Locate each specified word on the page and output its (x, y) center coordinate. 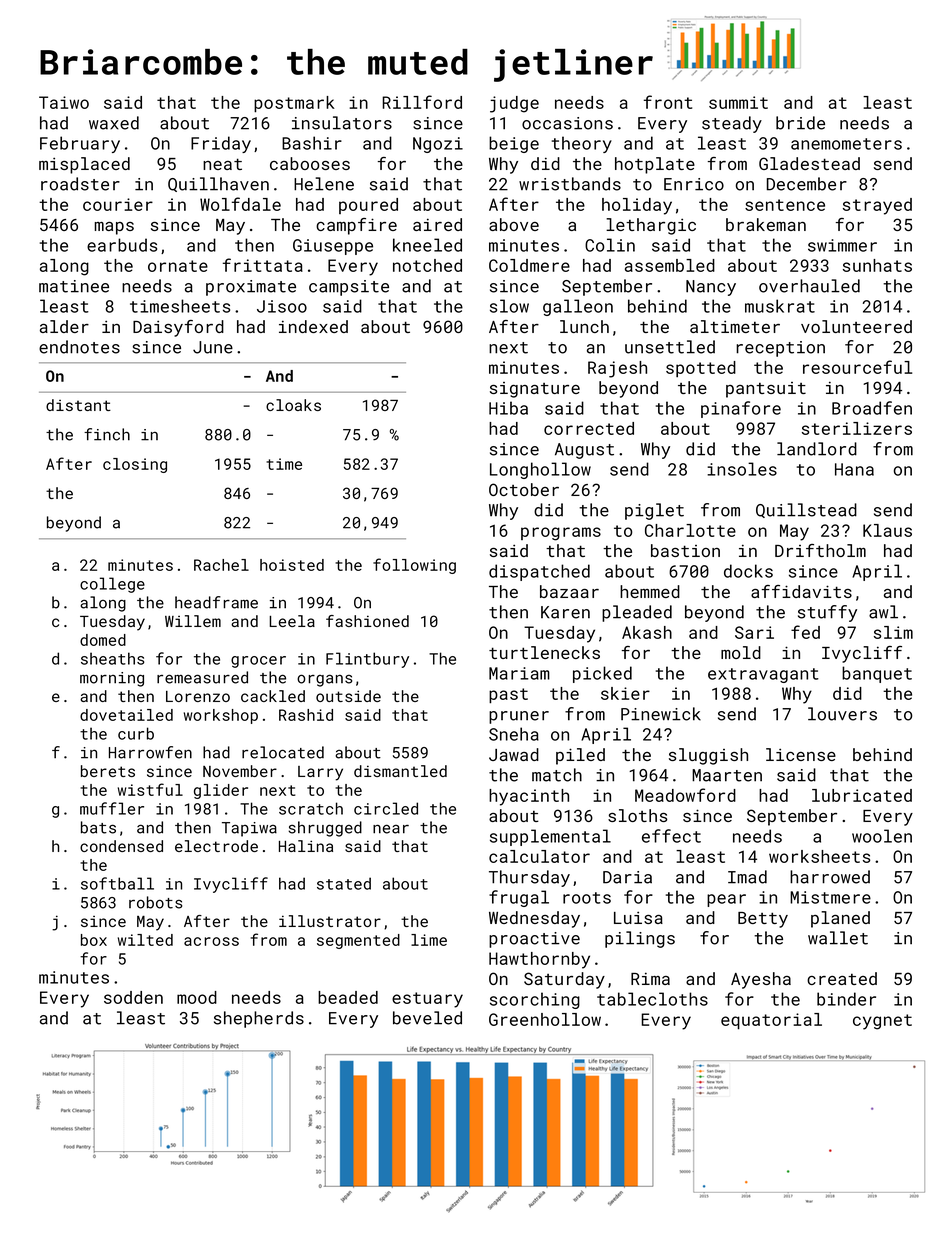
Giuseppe (333, 247)
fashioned (367, 621)
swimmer (842, 245)
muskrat (780, 306)
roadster (80, 184)
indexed (313, 326)
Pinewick (661, 714)
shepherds (259, 1019)
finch (107, 434)
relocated (283, 752)
